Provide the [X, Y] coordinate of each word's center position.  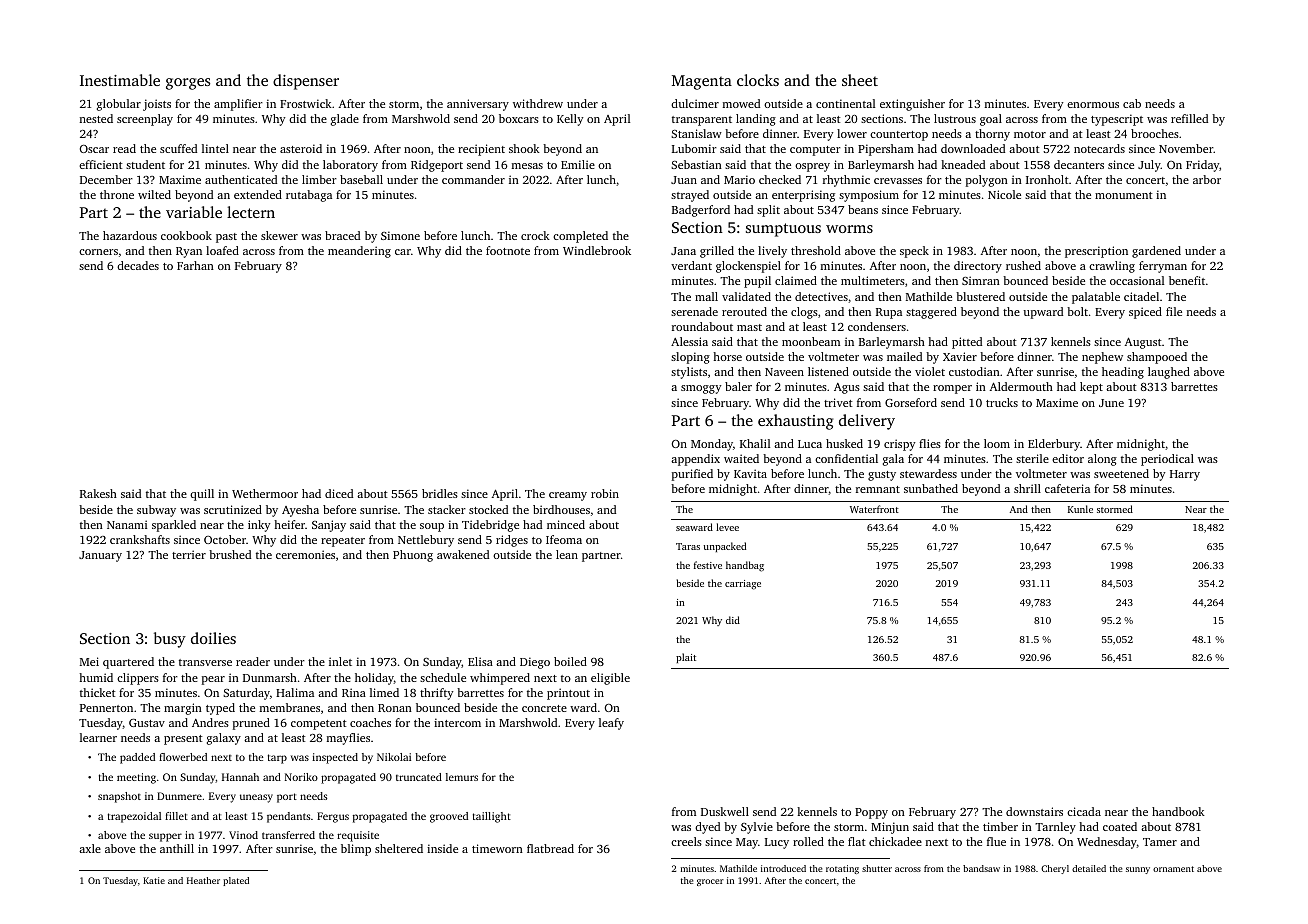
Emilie [578, 164]
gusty [882, 476]
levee [727, 527]
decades [138, 265]
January [100, 556]
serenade [694, 311]
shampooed [1157, 358]
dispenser [306, 82]
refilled [1189, 118]
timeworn [497, 848]
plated [236, 881]
